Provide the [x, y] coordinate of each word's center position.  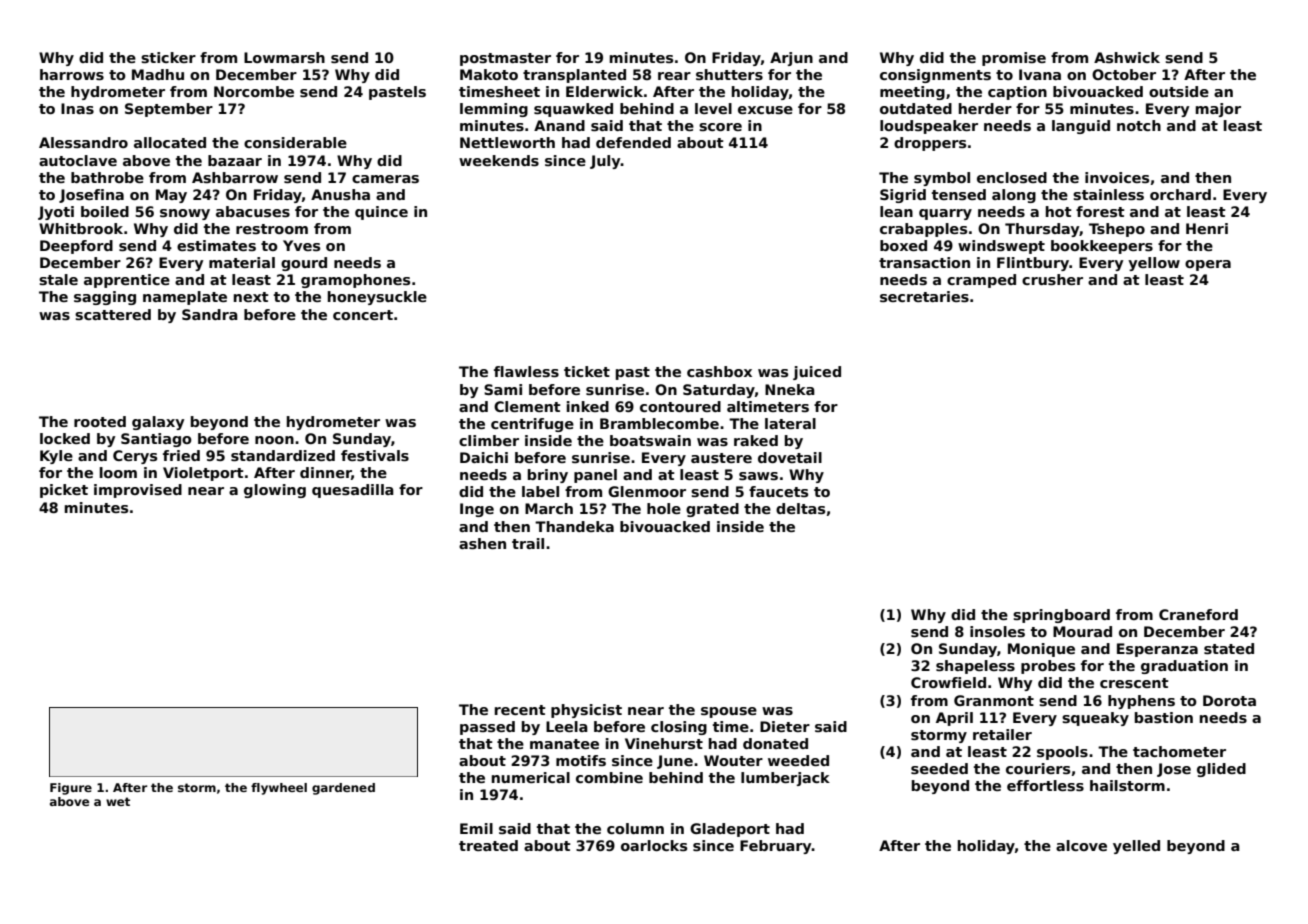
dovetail [790, 457]
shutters [729, 74]
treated [488, 845]
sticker [168, 57]
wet [118, 801]
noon [274, 440]
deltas [800, 508]
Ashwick [1127, 57]
